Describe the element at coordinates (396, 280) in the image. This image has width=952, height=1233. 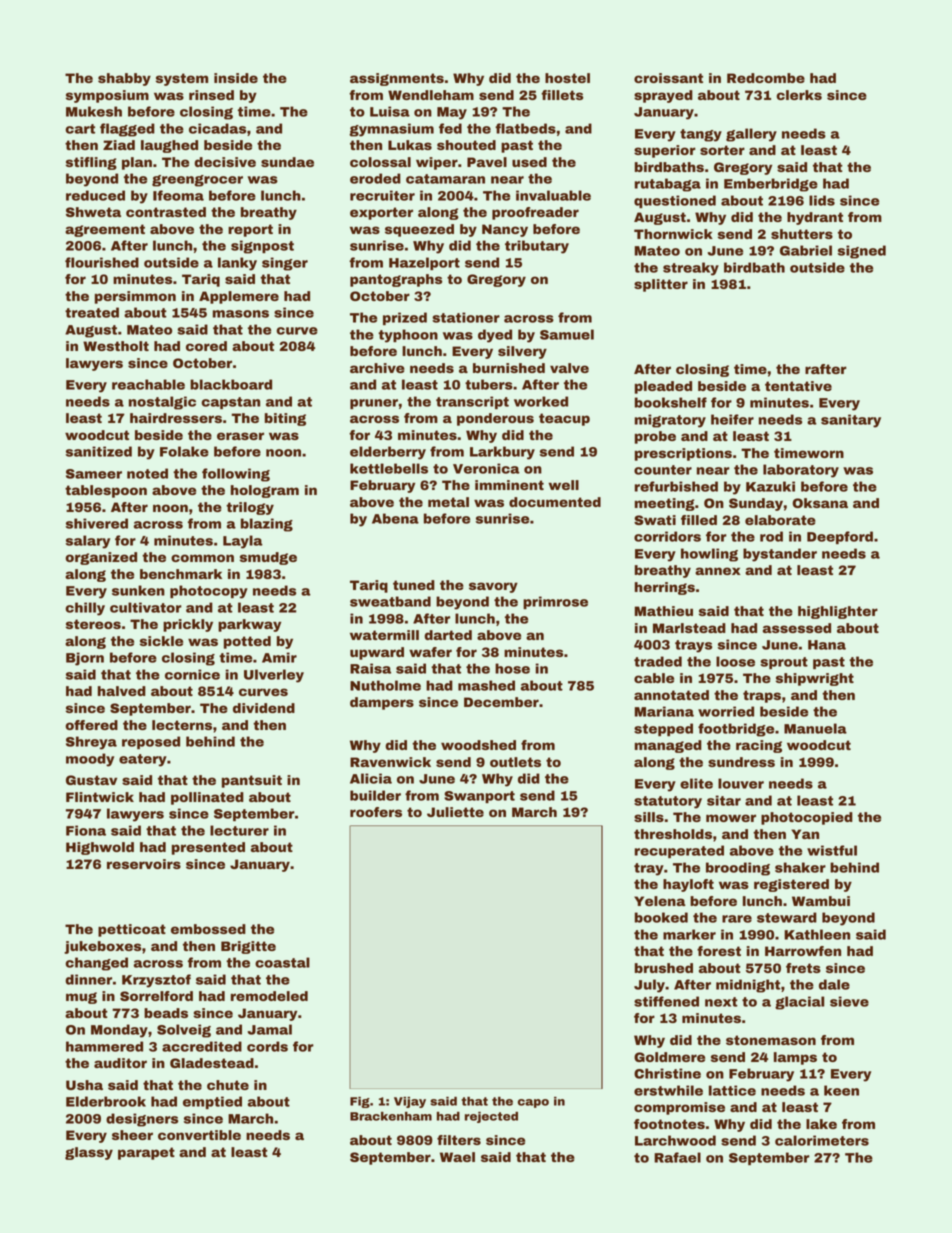
I see `pantographs` at that location.
